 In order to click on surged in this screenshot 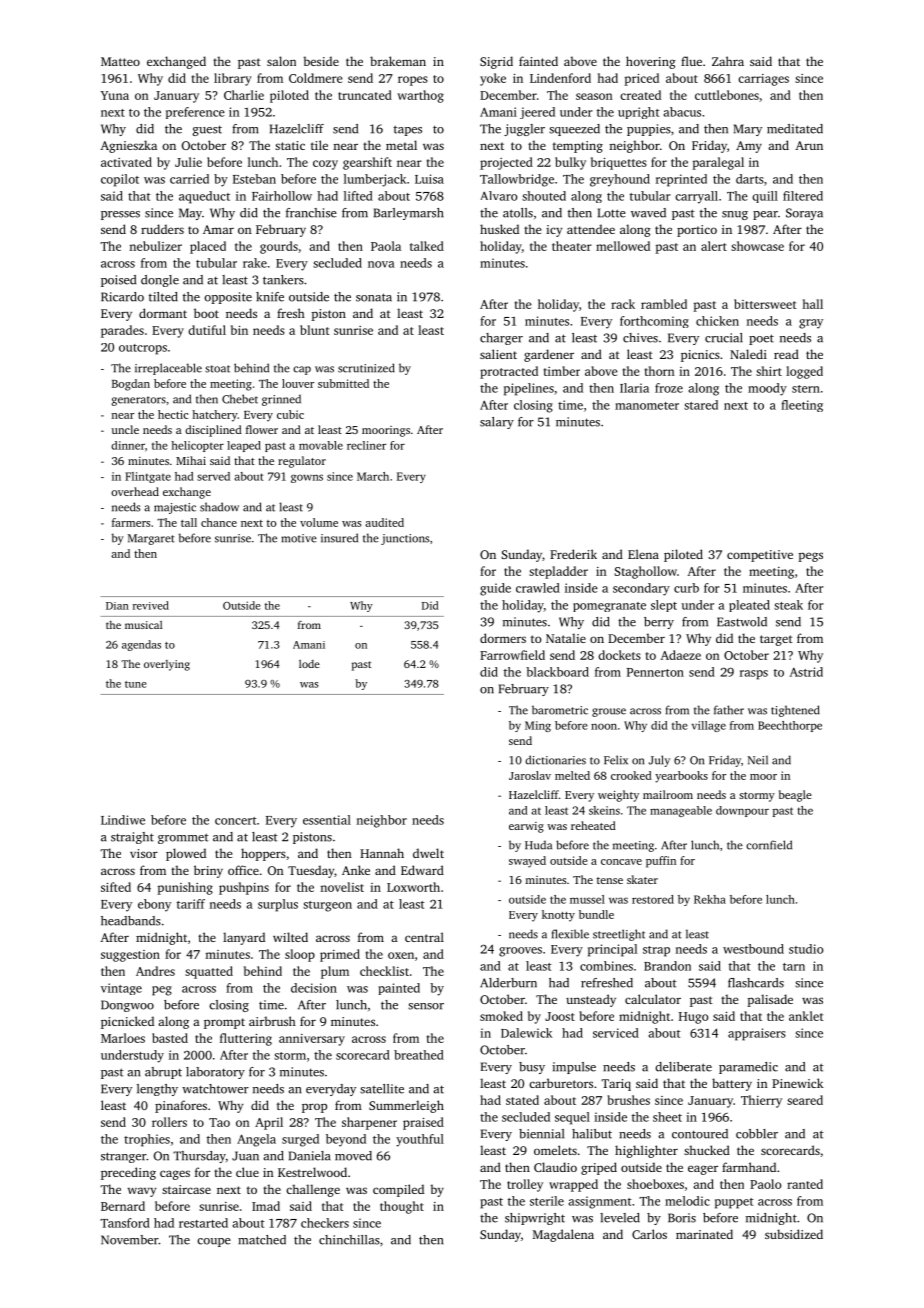, I will do `click(300, 1140)`.
